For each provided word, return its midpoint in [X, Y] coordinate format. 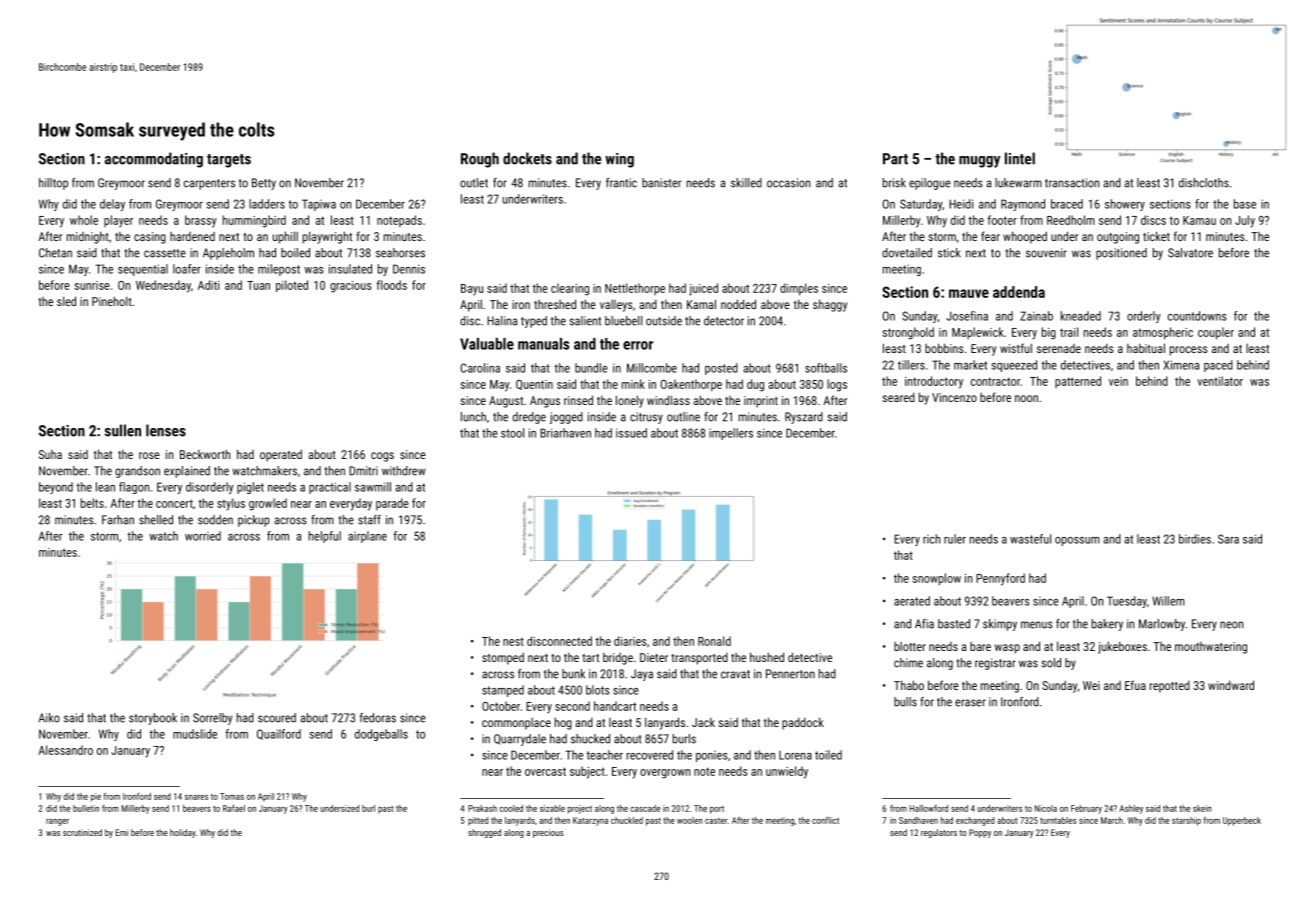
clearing [570, 289]
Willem [1168, 601]
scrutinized [82, 832]
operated [281, 455]
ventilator [1220, 381]
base [1245, 204]
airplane [367, 537]
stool [512, 433]
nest [513, 642]
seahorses [400, 253]
